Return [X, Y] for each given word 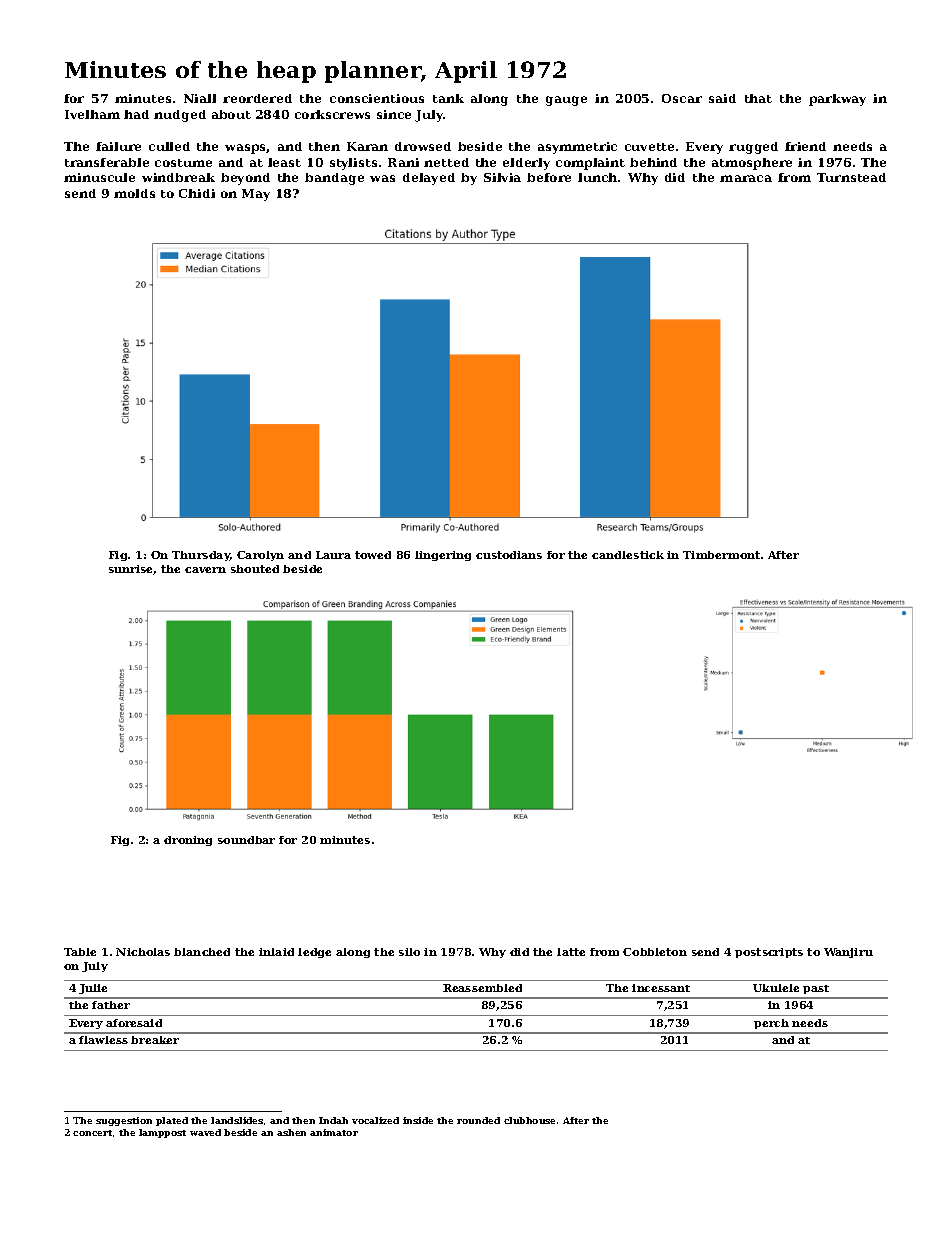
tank [448, 98]
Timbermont [721, 555]
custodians [509, 555]
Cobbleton [655, 952]
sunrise [130, 569]
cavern [205, 570]
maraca [746, 178]
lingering [443, 556]
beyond [245, 179]
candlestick [628, 555]
